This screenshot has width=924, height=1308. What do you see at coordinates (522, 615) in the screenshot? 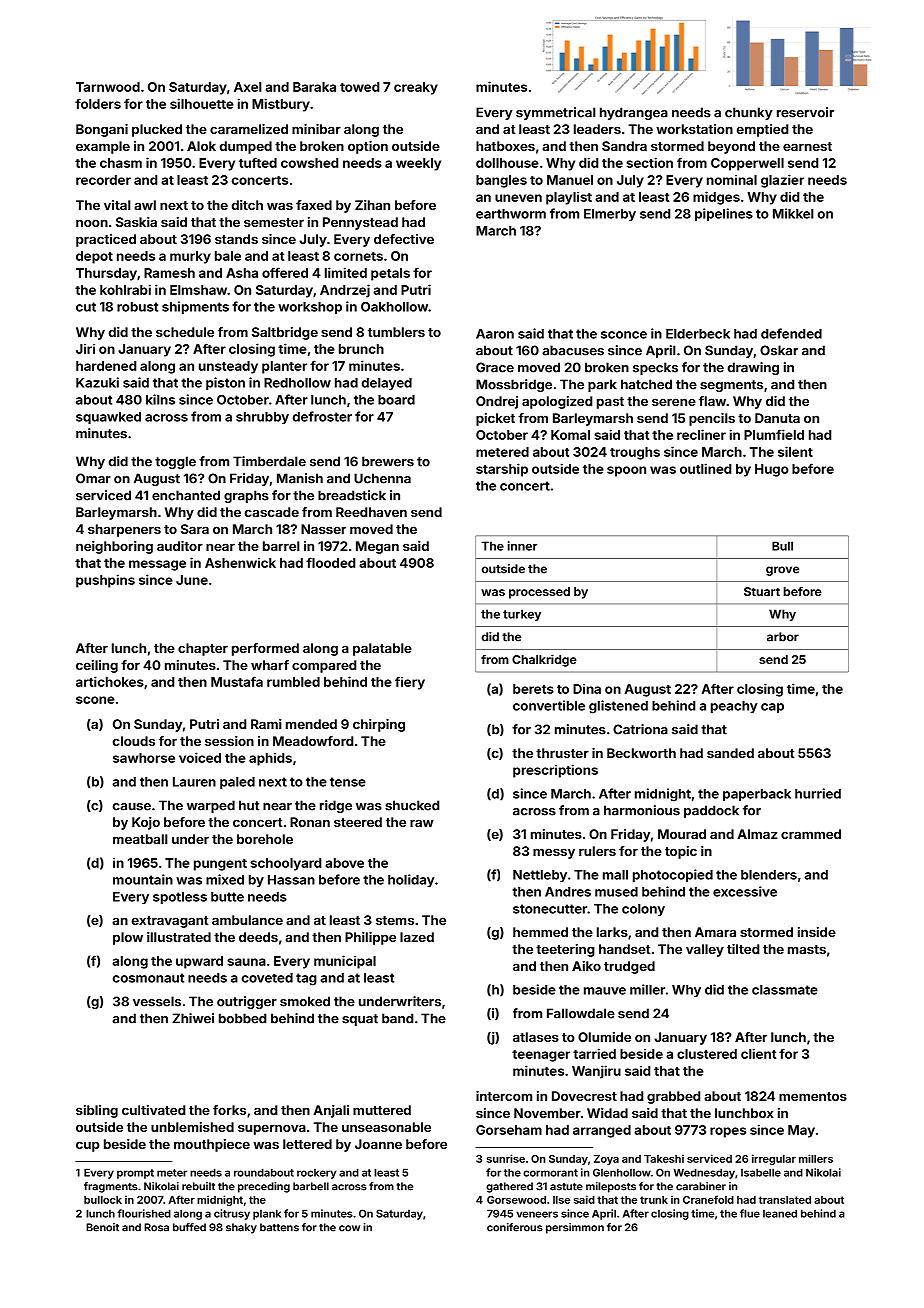
I see `turkey` at bounding box center [522, 615].
